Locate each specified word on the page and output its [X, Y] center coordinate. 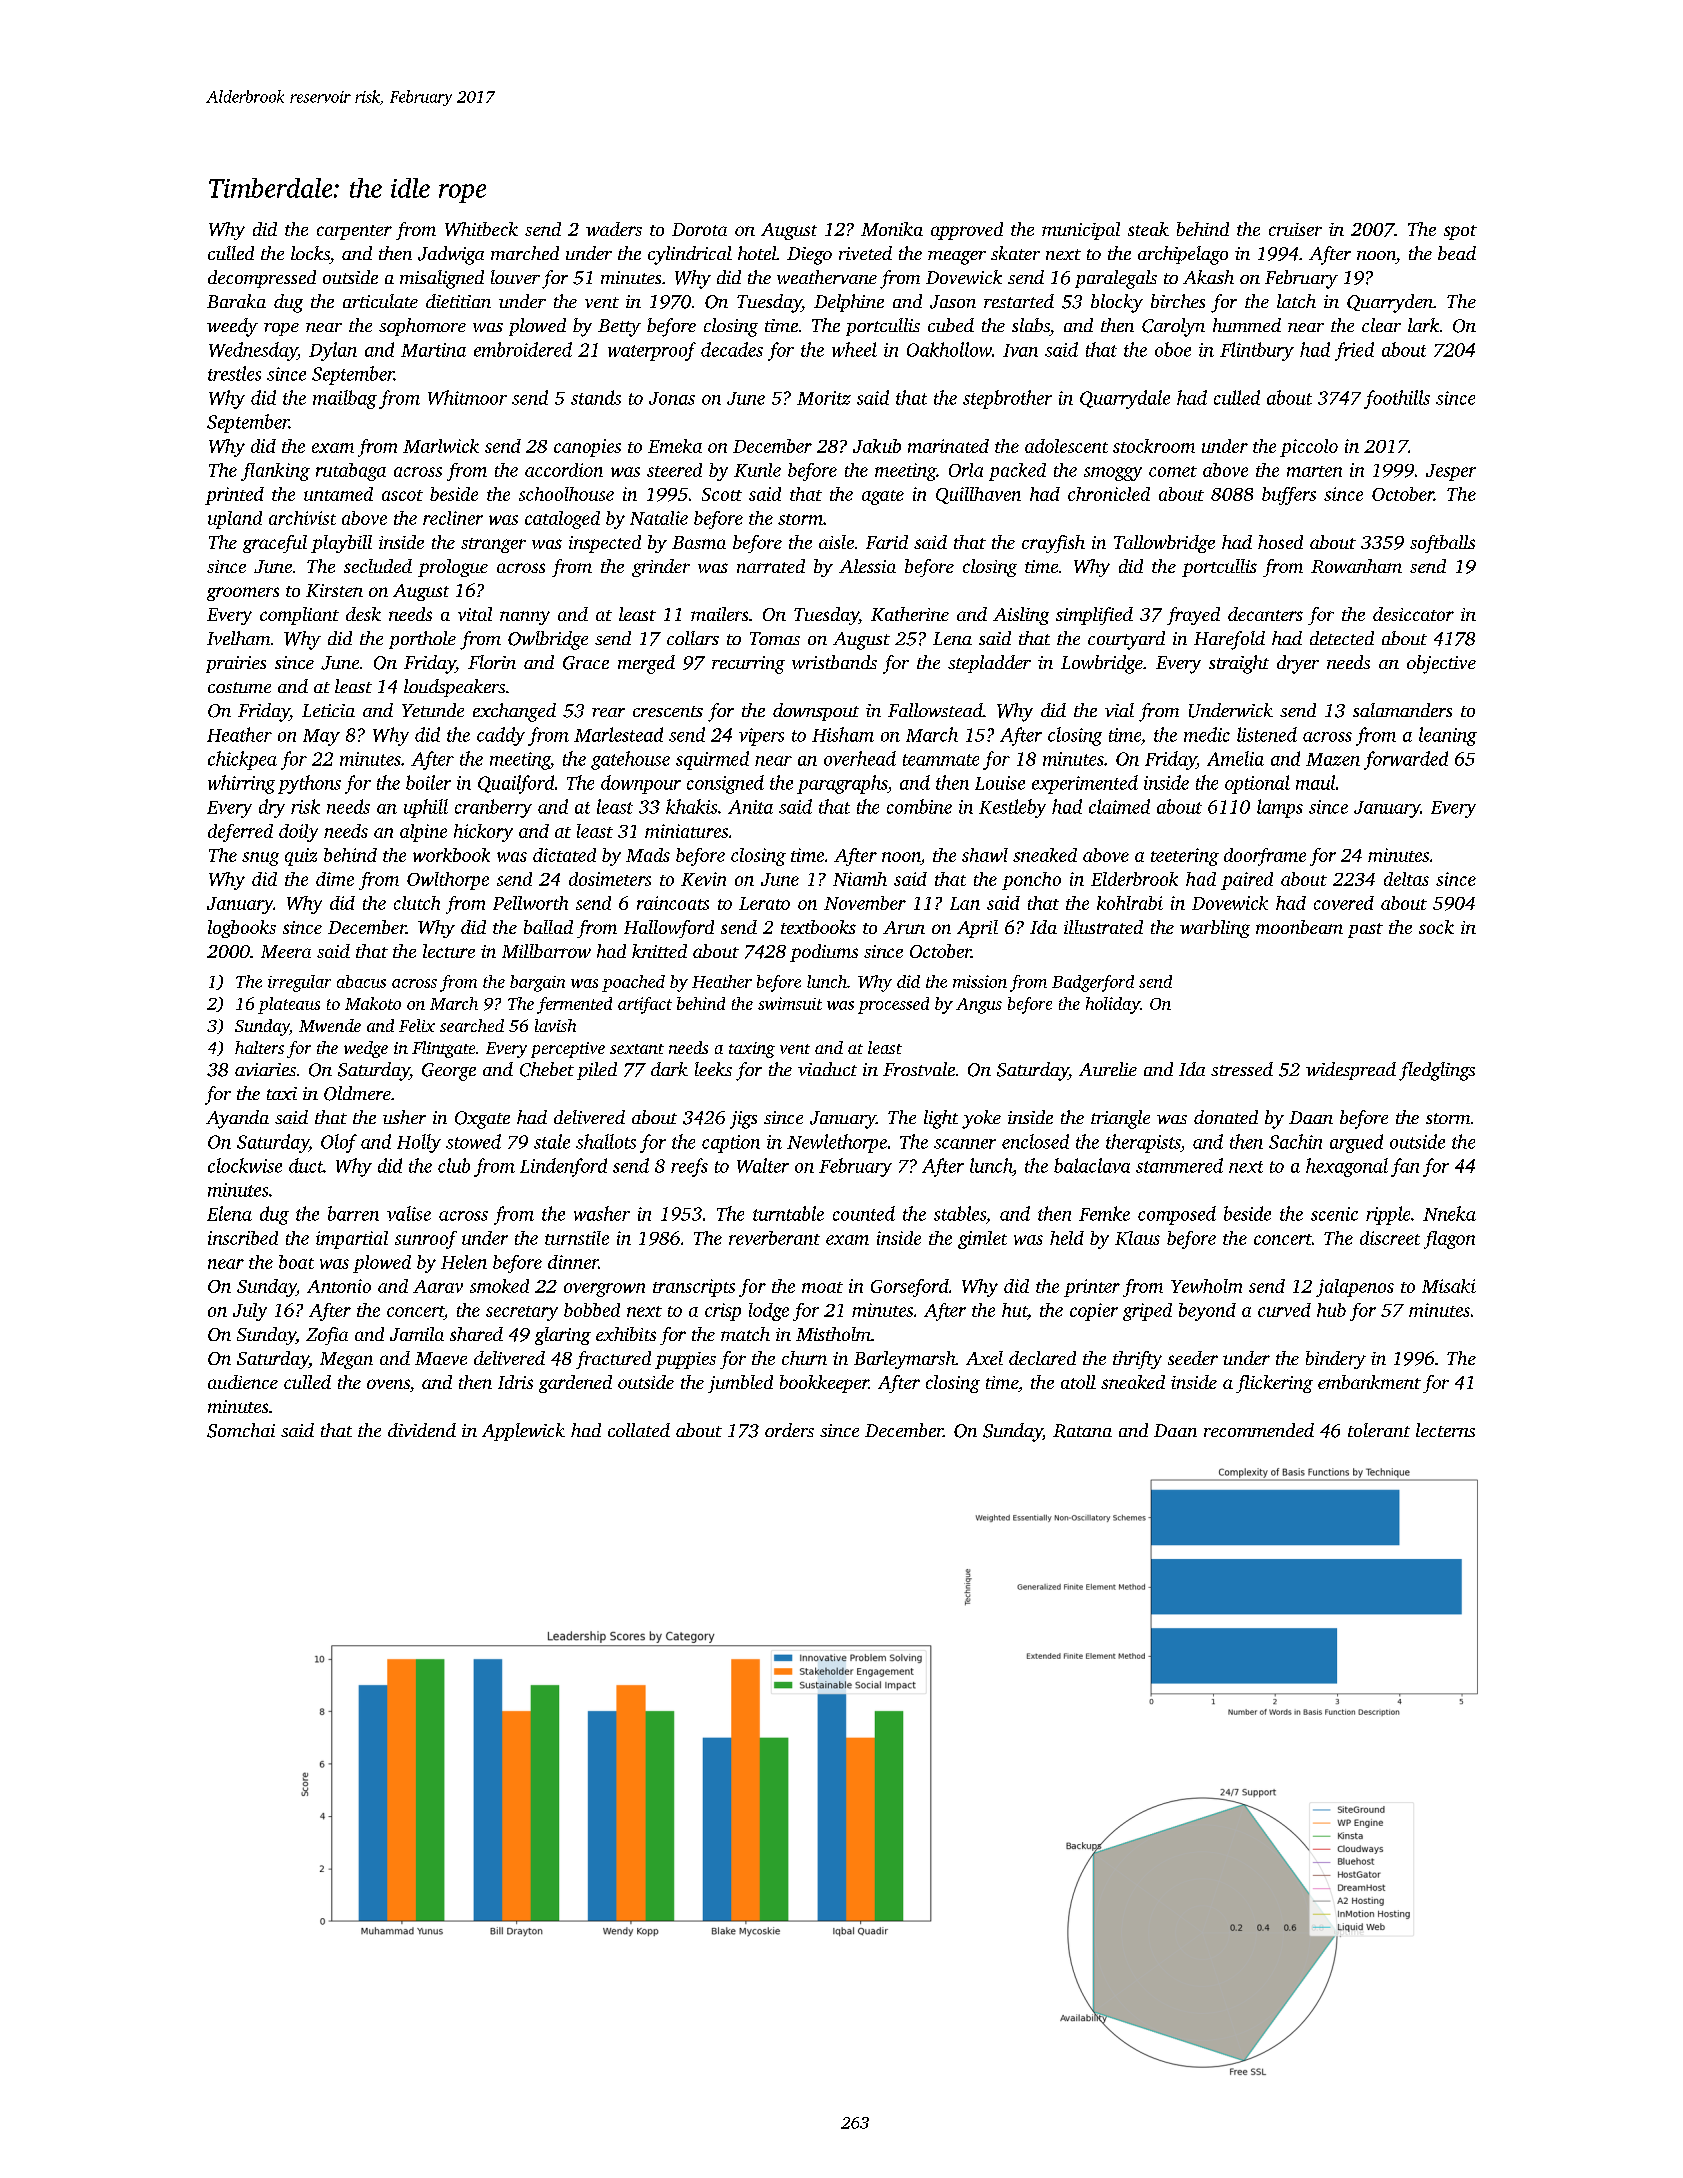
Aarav [438, 1286]
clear [1381, 325]
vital [475, 614]
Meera [286, 951]
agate [883, 497]
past [1365, 930]
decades [732, 349]
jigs [743, 1120]
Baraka [236, 301]
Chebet [547, 1069]
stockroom [1154, 446]
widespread [1351, 1071]
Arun [904, 927]
